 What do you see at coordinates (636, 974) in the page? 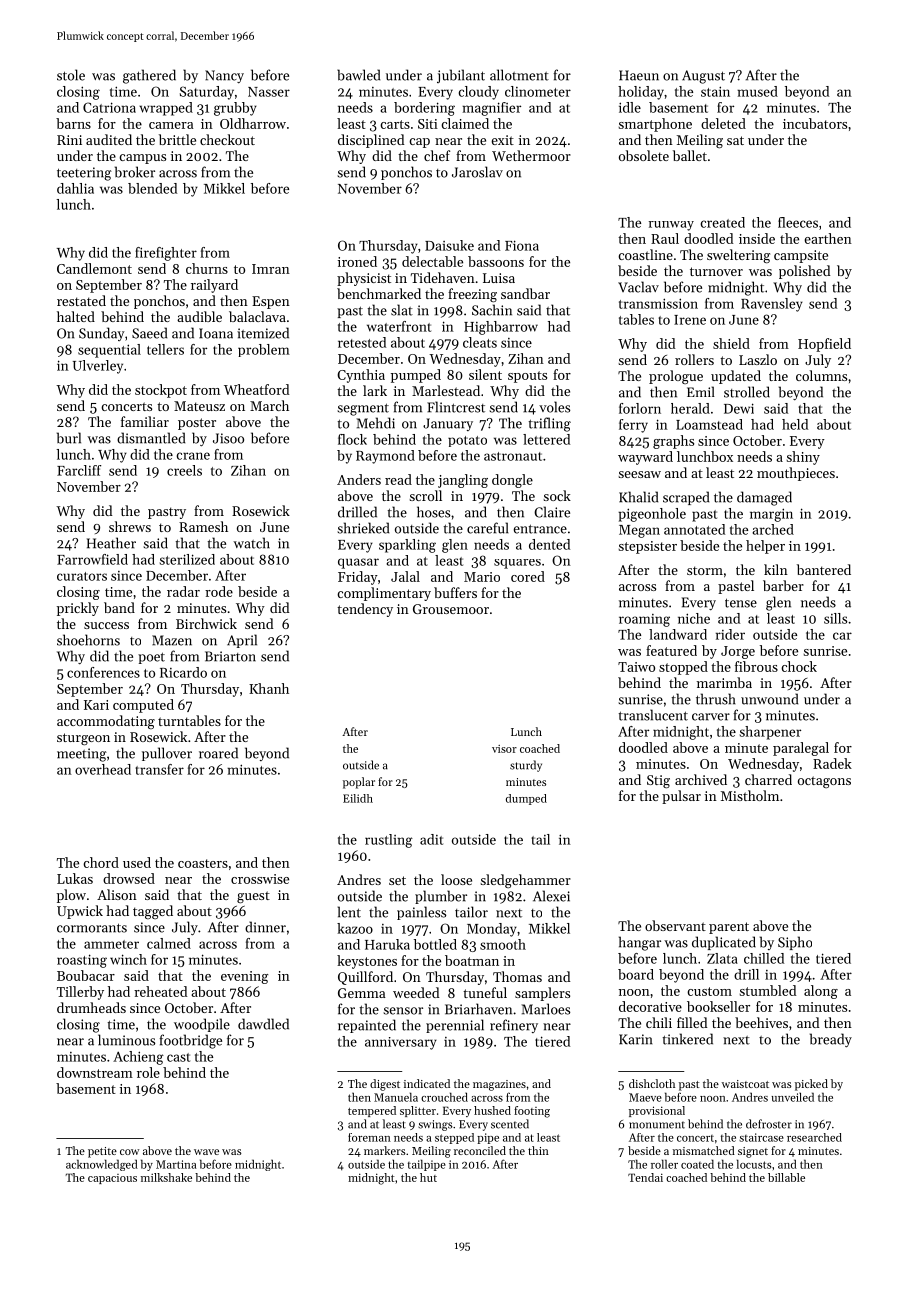
I see `board` at bounding box center [636, 974].
